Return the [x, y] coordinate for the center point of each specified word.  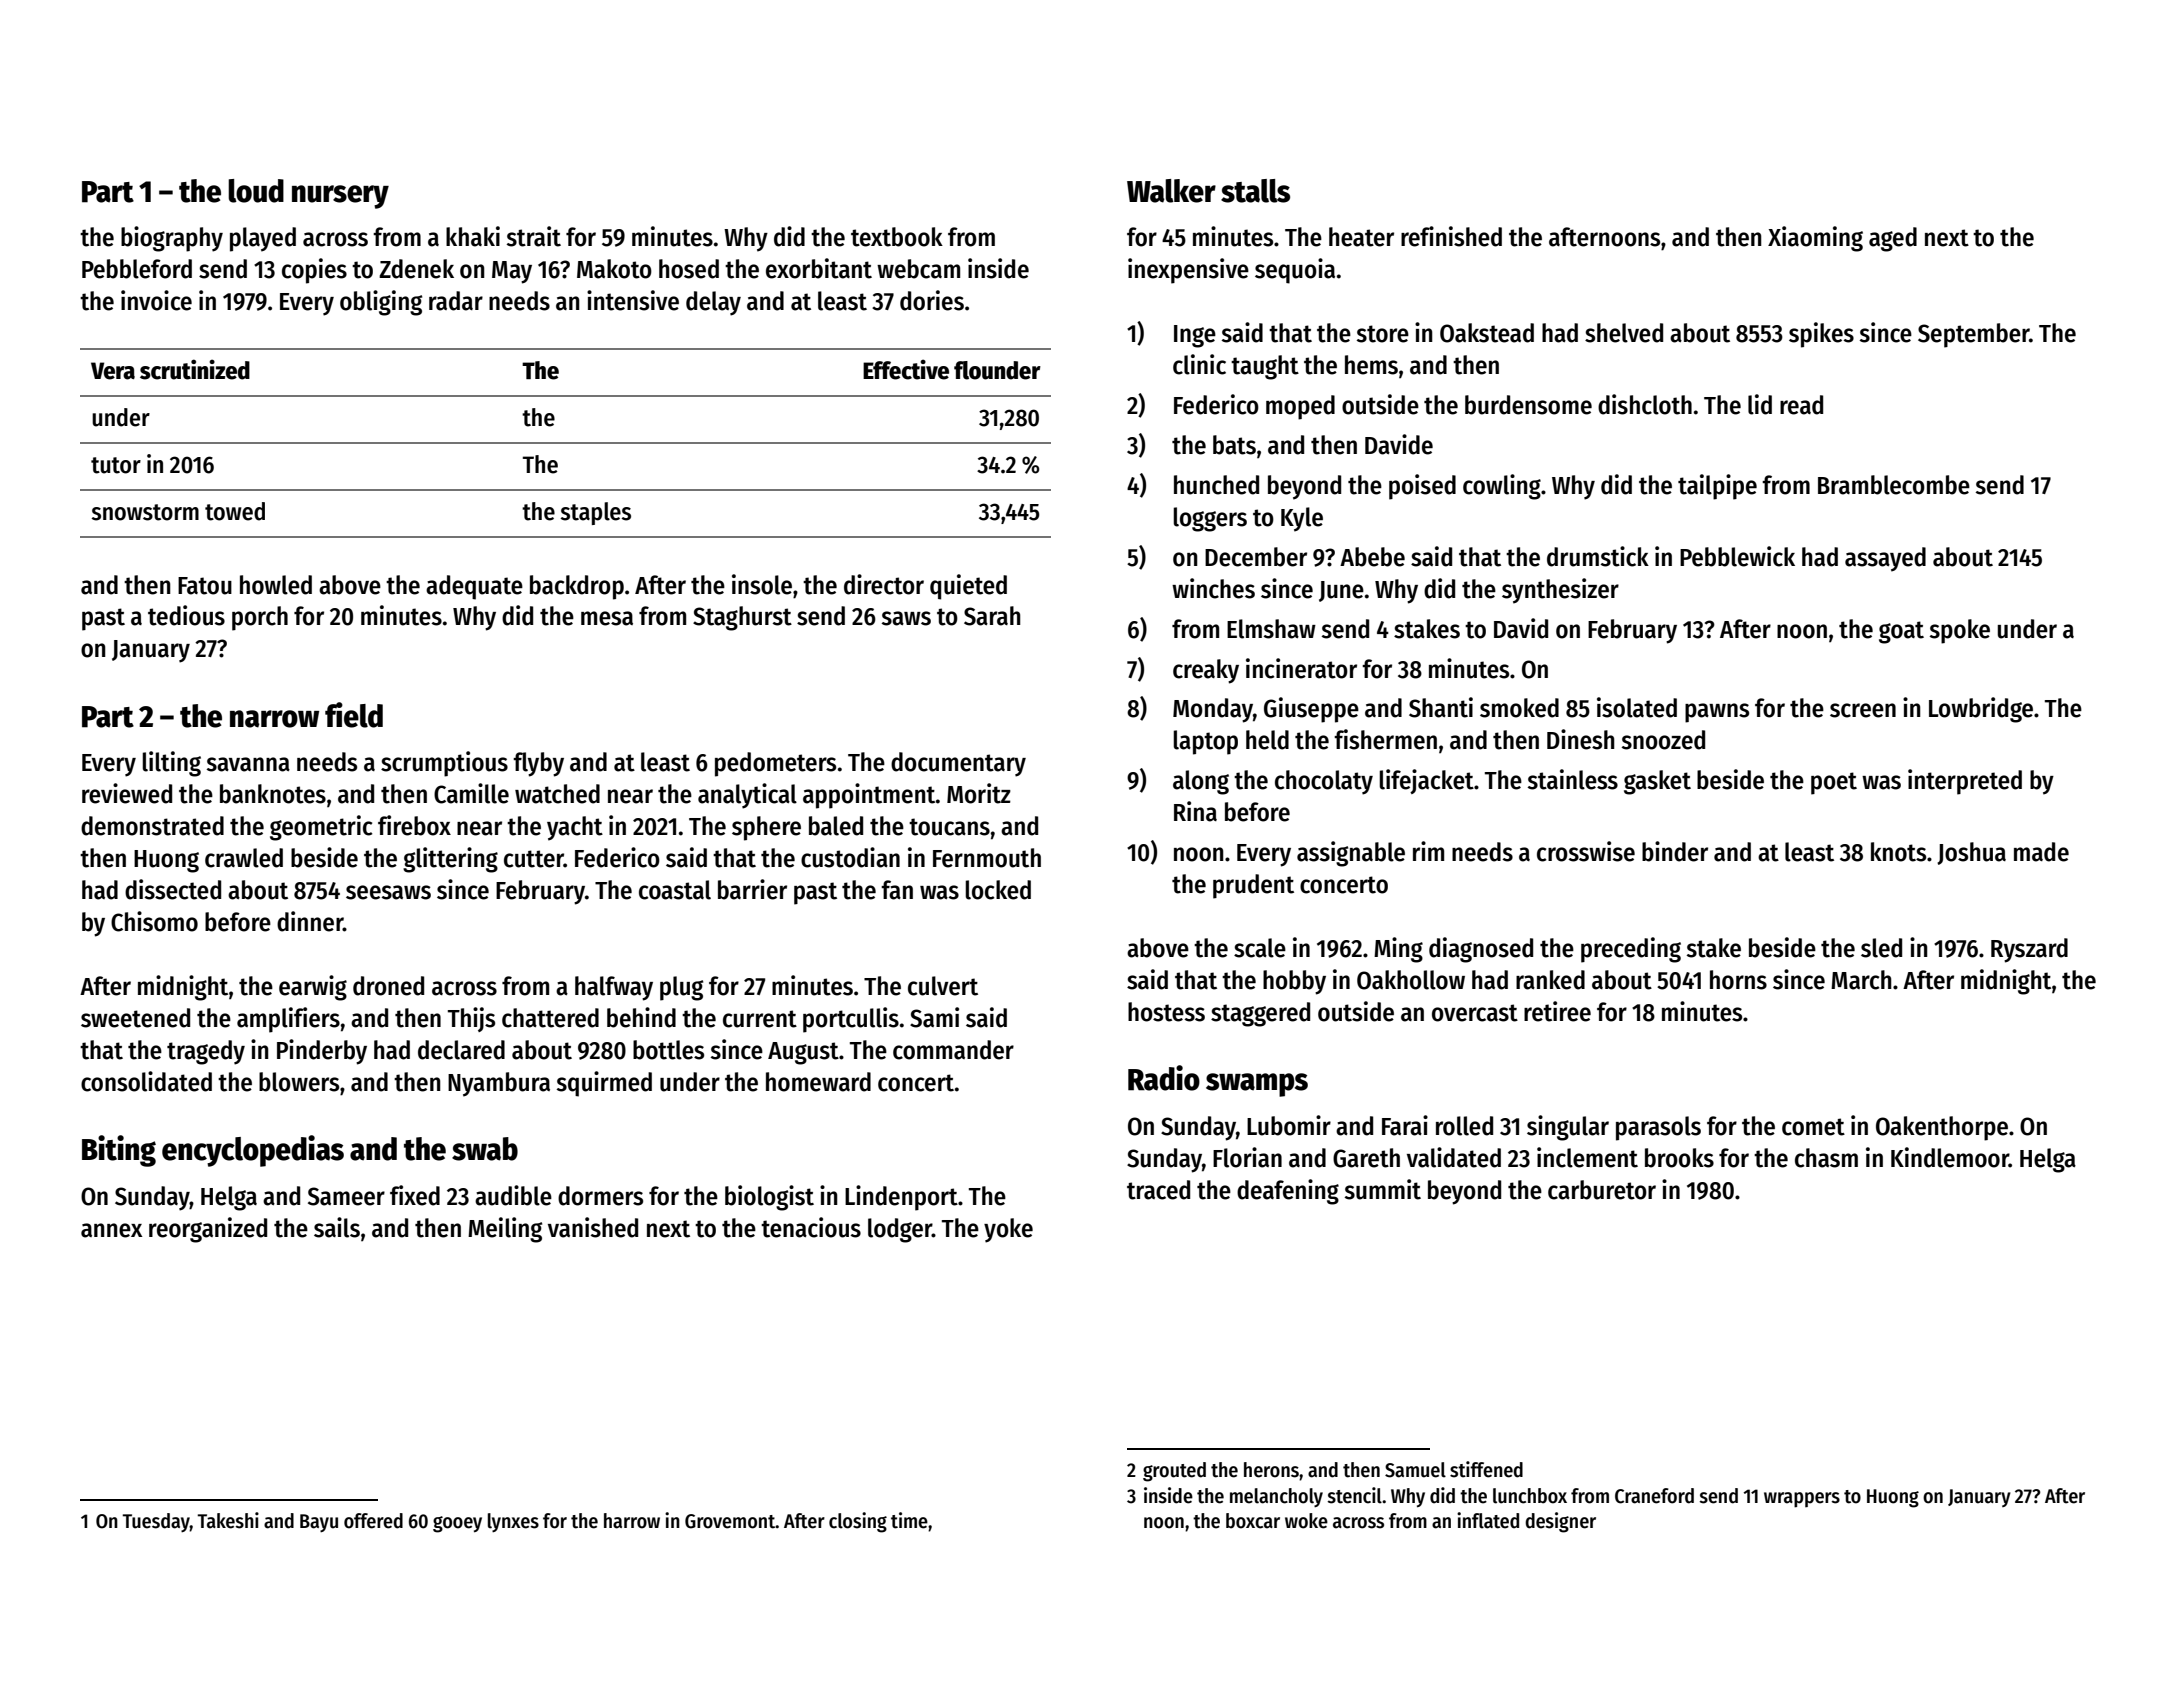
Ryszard [2029, 950]
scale [1260, 948]
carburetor [1602, 1190]
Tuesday [156, 1522]
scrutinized [195, 369]
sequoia [1295, 271]
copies [314, 271]
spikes [1821, 335]
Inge [1195, 336]
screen [1863, 710]
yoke [1008, 1230]
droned [388, 986]
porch [260, 618]
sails [337, 1227]
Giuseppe [1311, 710]
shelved [1624, 333]
